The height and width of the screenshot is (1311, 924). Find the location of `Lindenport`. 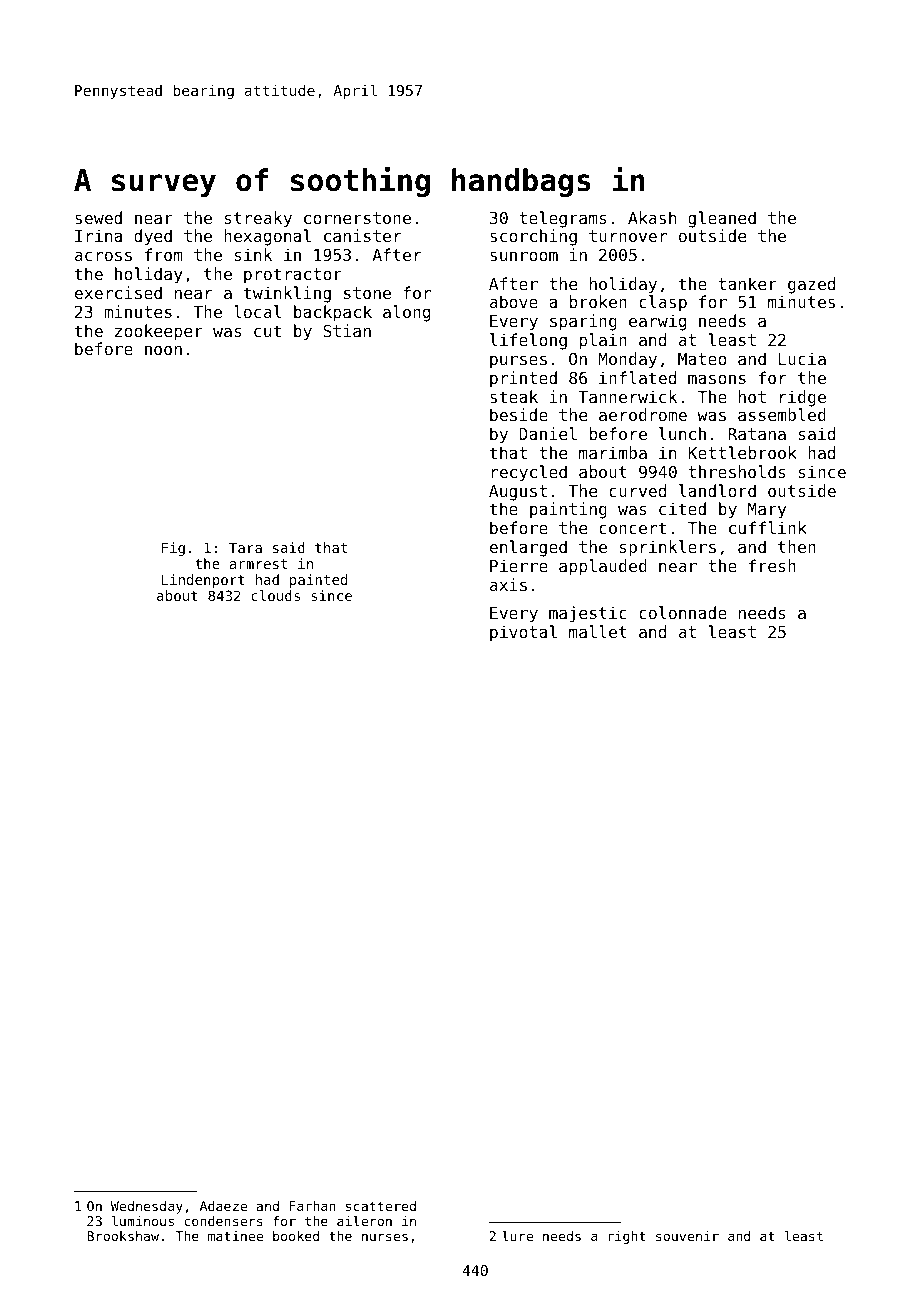

Lindenport is located at coordinates (203, 581).
